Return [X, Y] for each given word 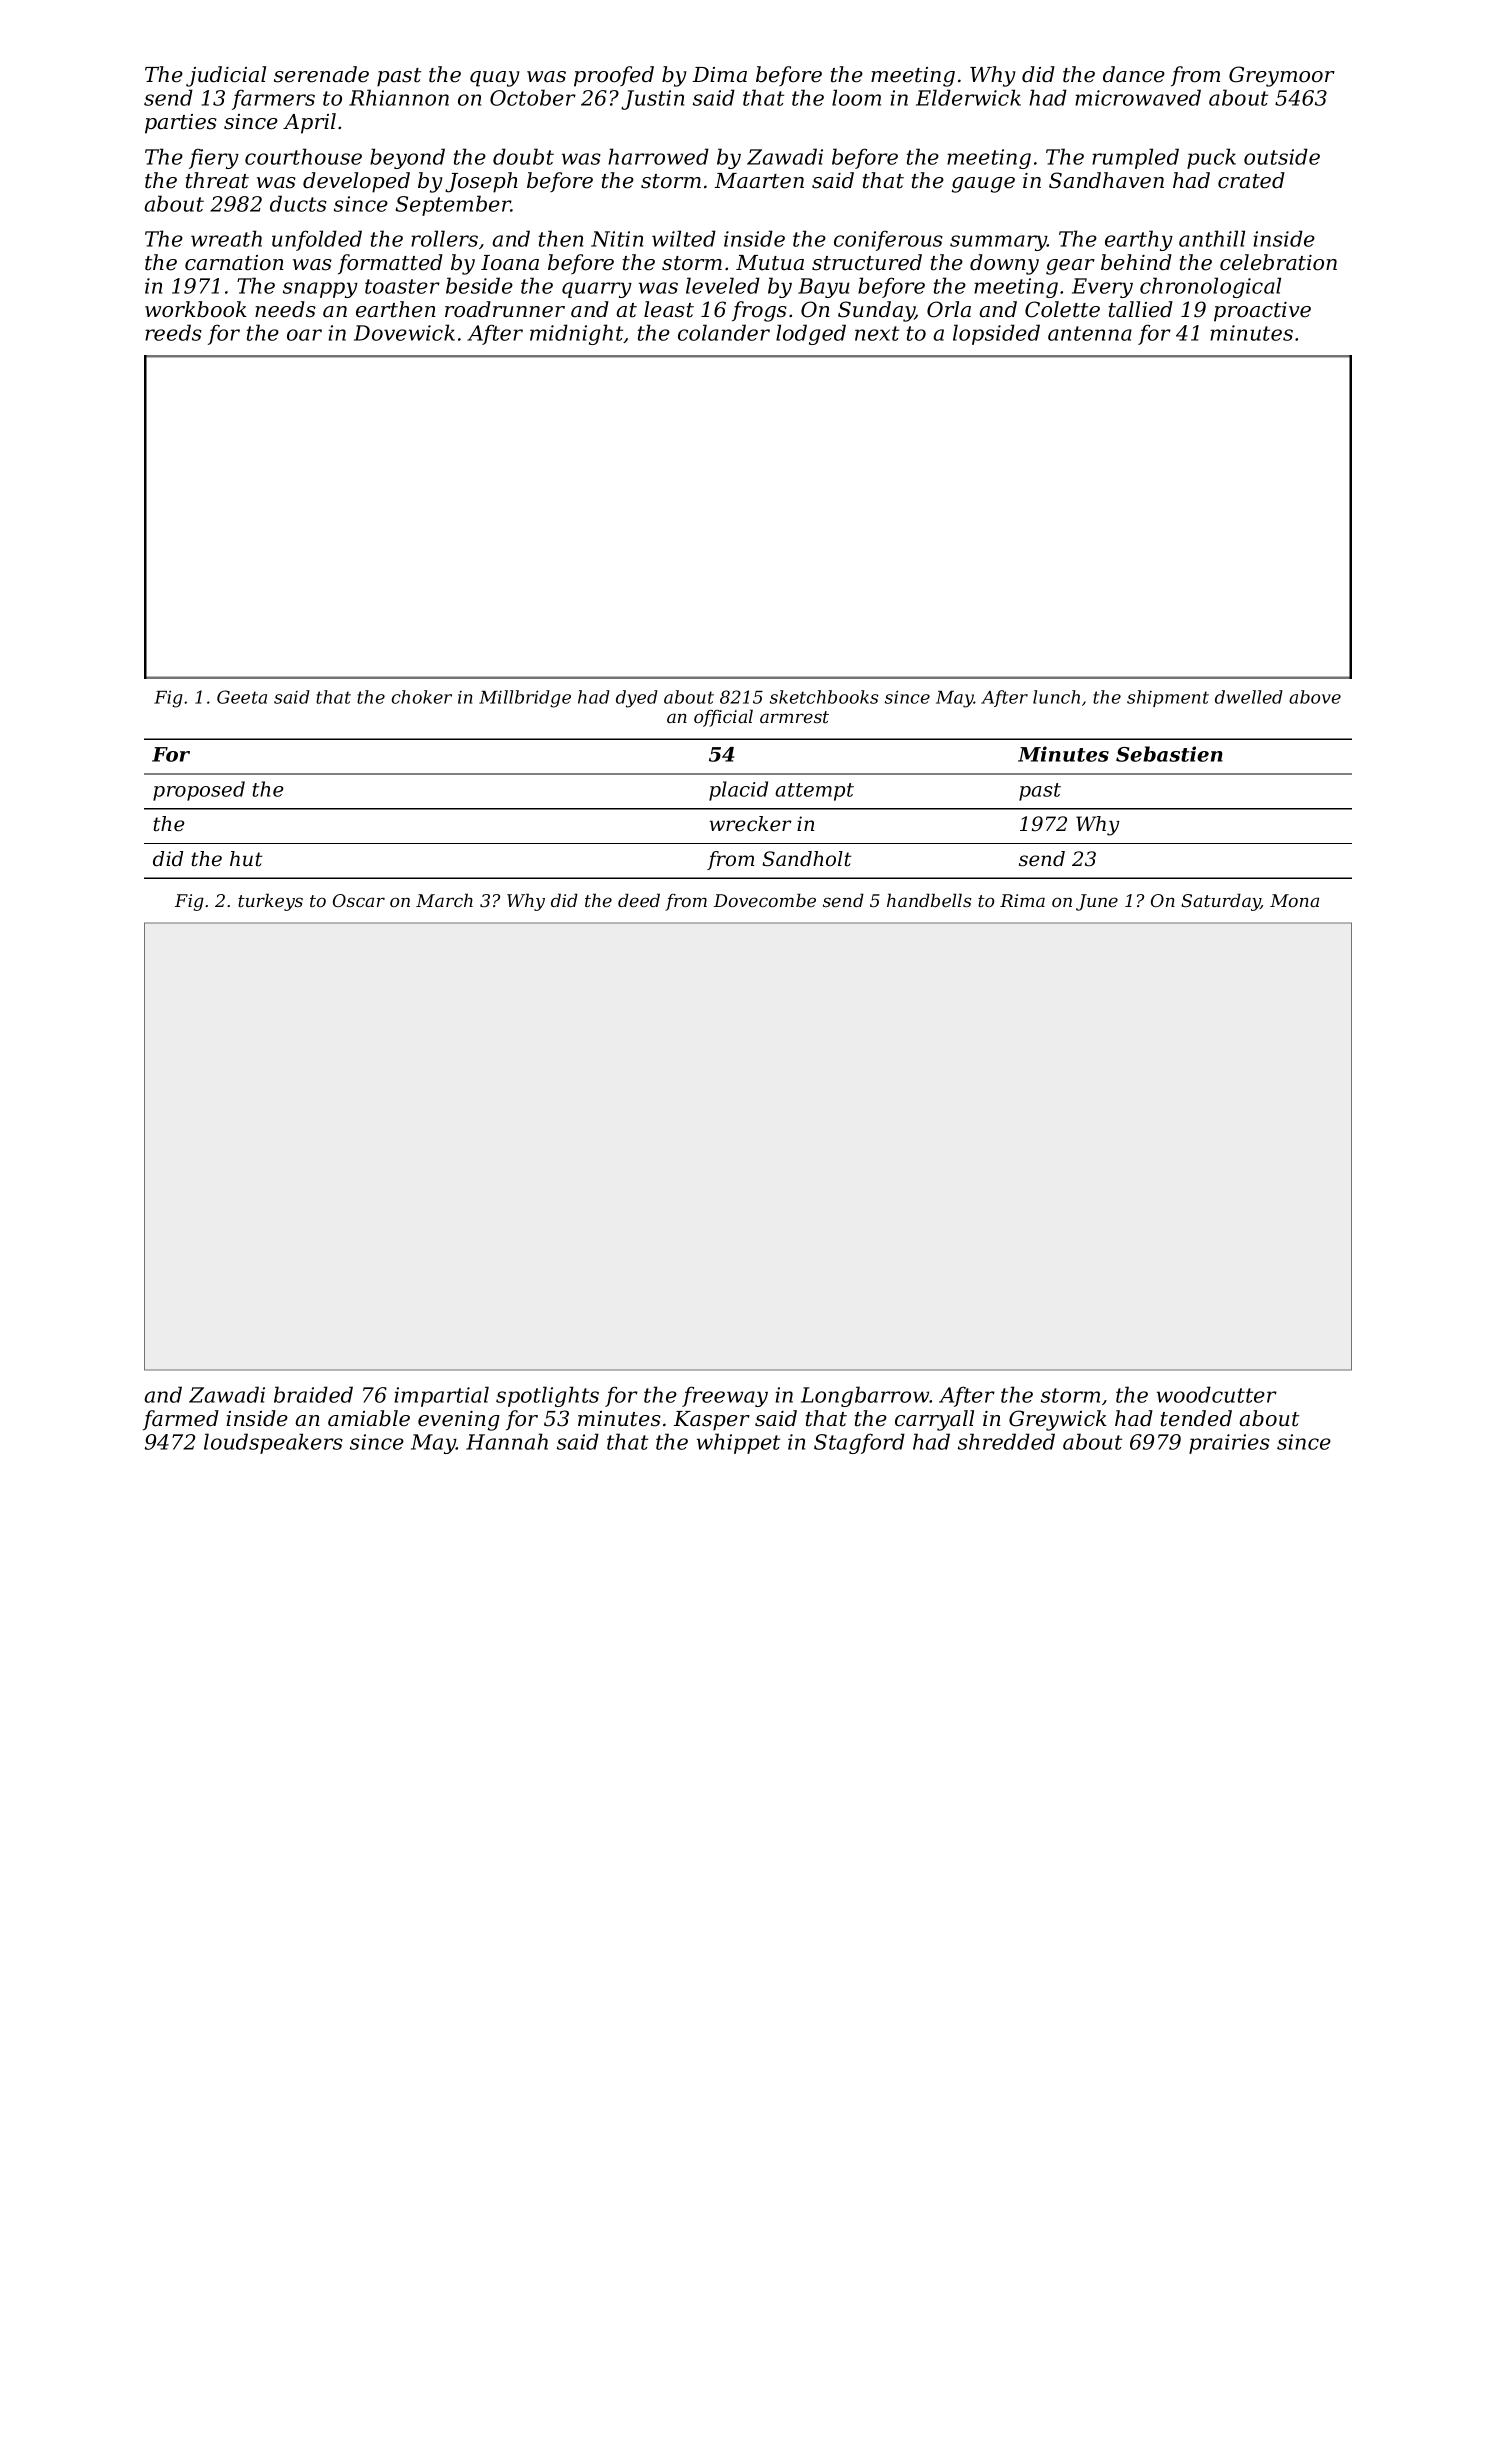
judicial [226, 76]
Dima [720, 74]
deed [639, 900]
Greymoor [1282, 76]
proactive [1262, 312]
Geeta [242, 697]
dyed [637, 699]
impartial [442, 1396]
